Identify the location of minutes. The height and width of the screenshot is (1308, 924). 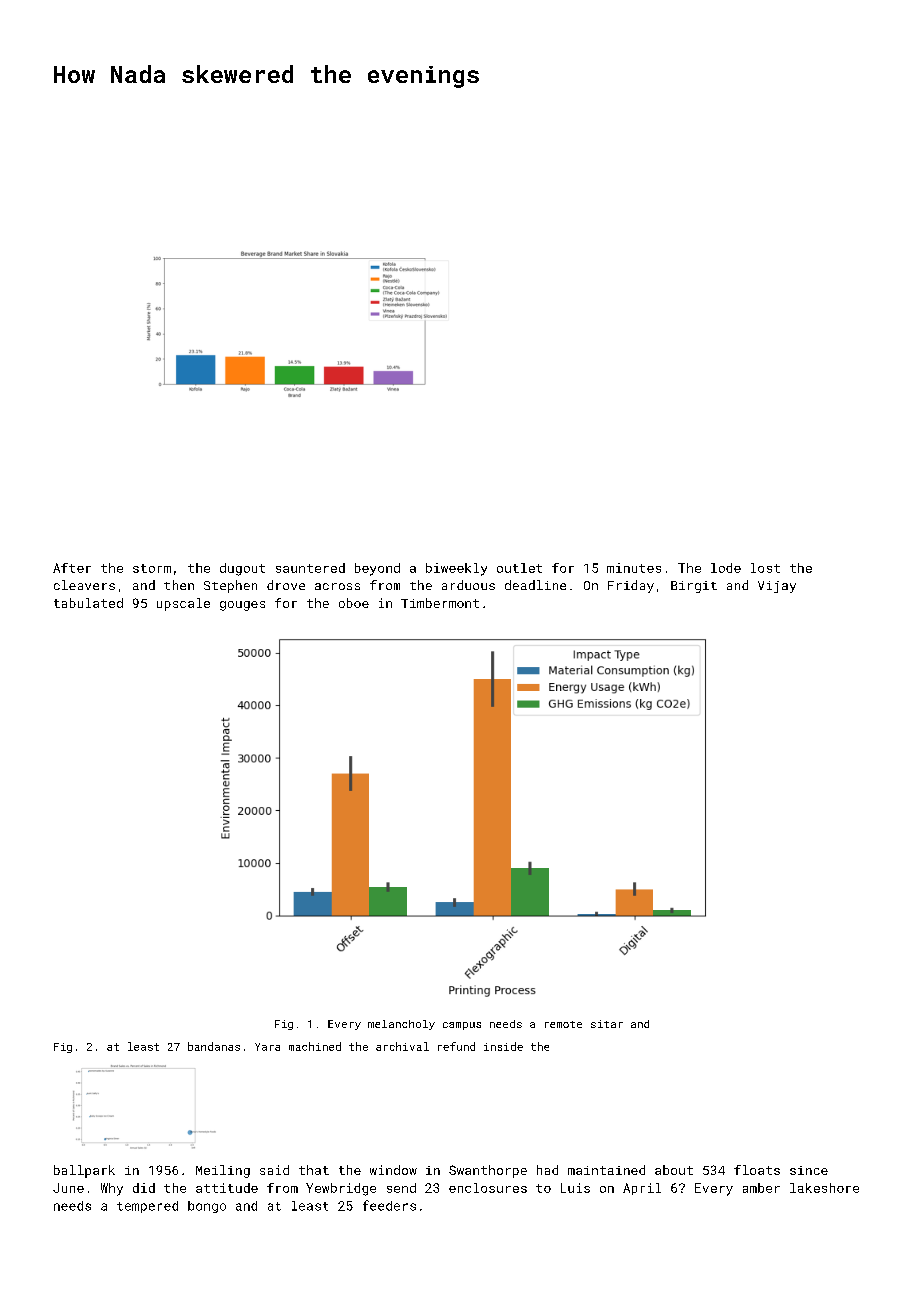
(634, 568).
